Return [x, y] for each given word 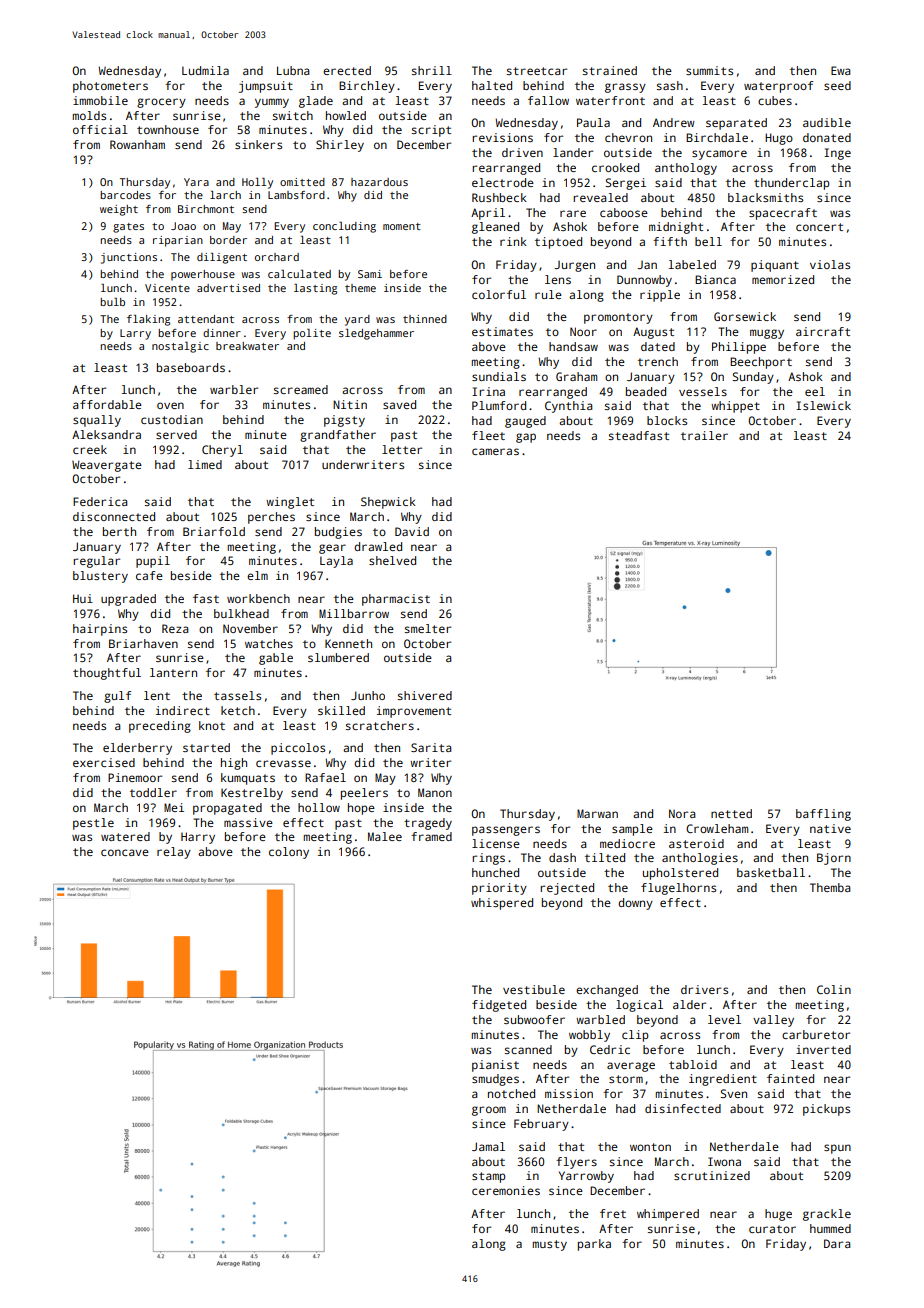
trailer [704, 435]
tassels [237, 695]
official [100, 129]
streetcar [537, 71]
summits [709, 70]
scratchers [380, 725]
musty [550, 1245]
